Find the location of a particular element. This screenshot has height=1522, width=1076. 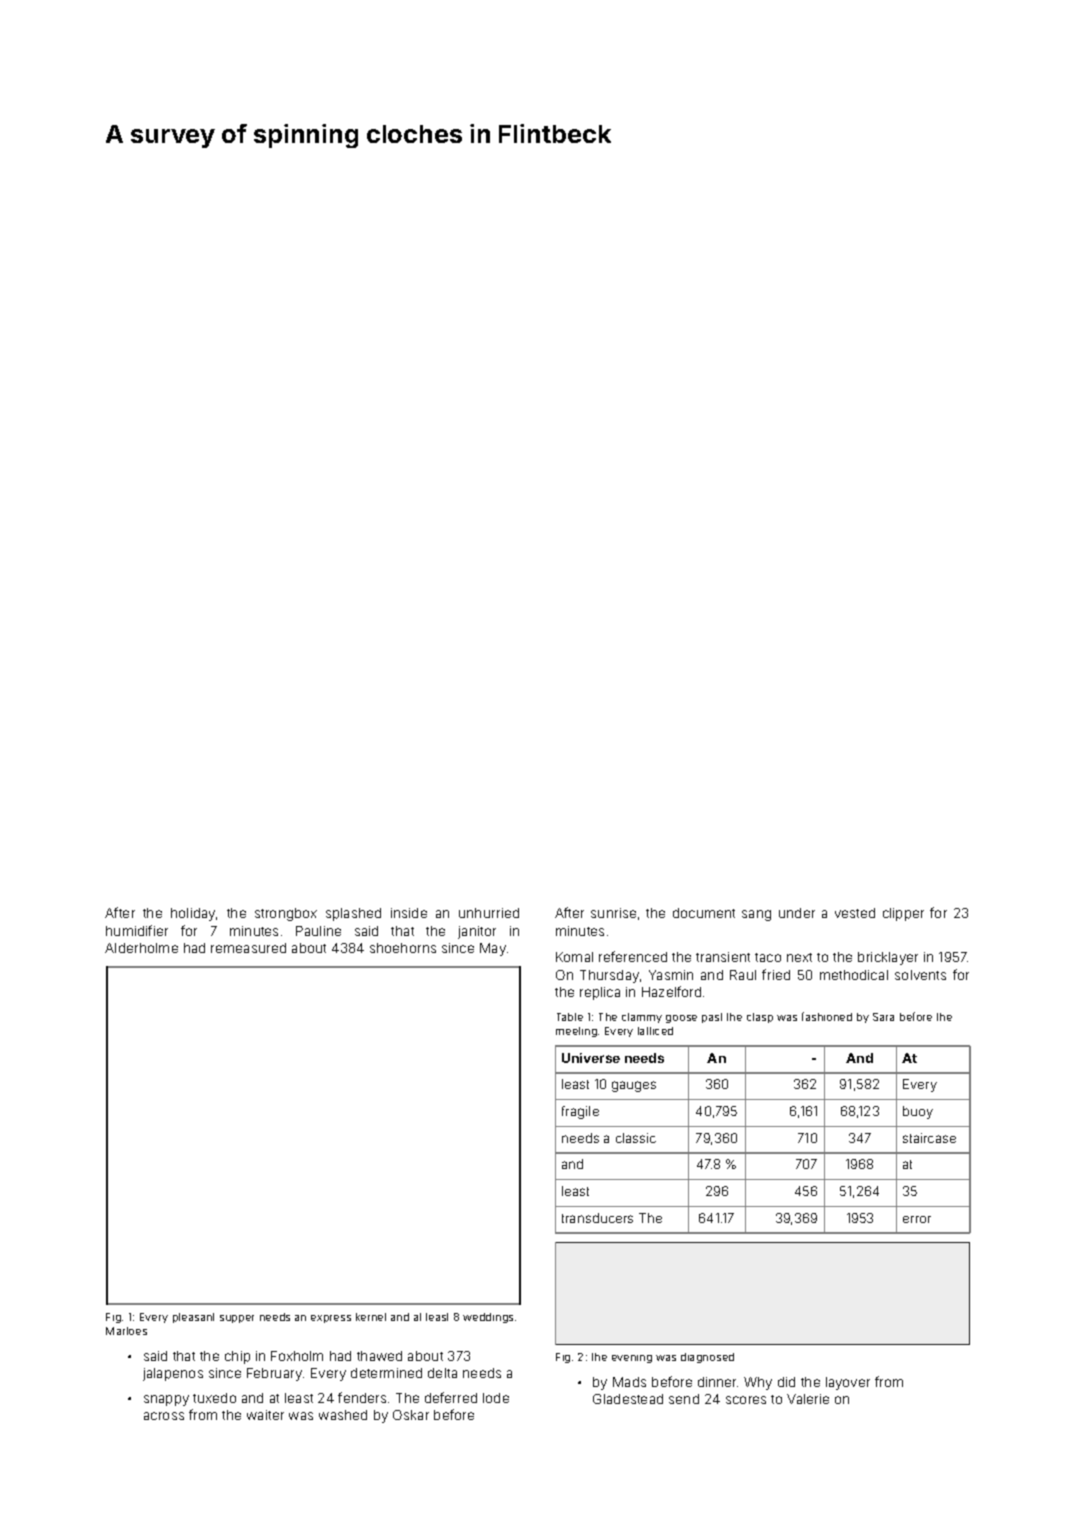

weddings is located at coordinates (488, 1318).
